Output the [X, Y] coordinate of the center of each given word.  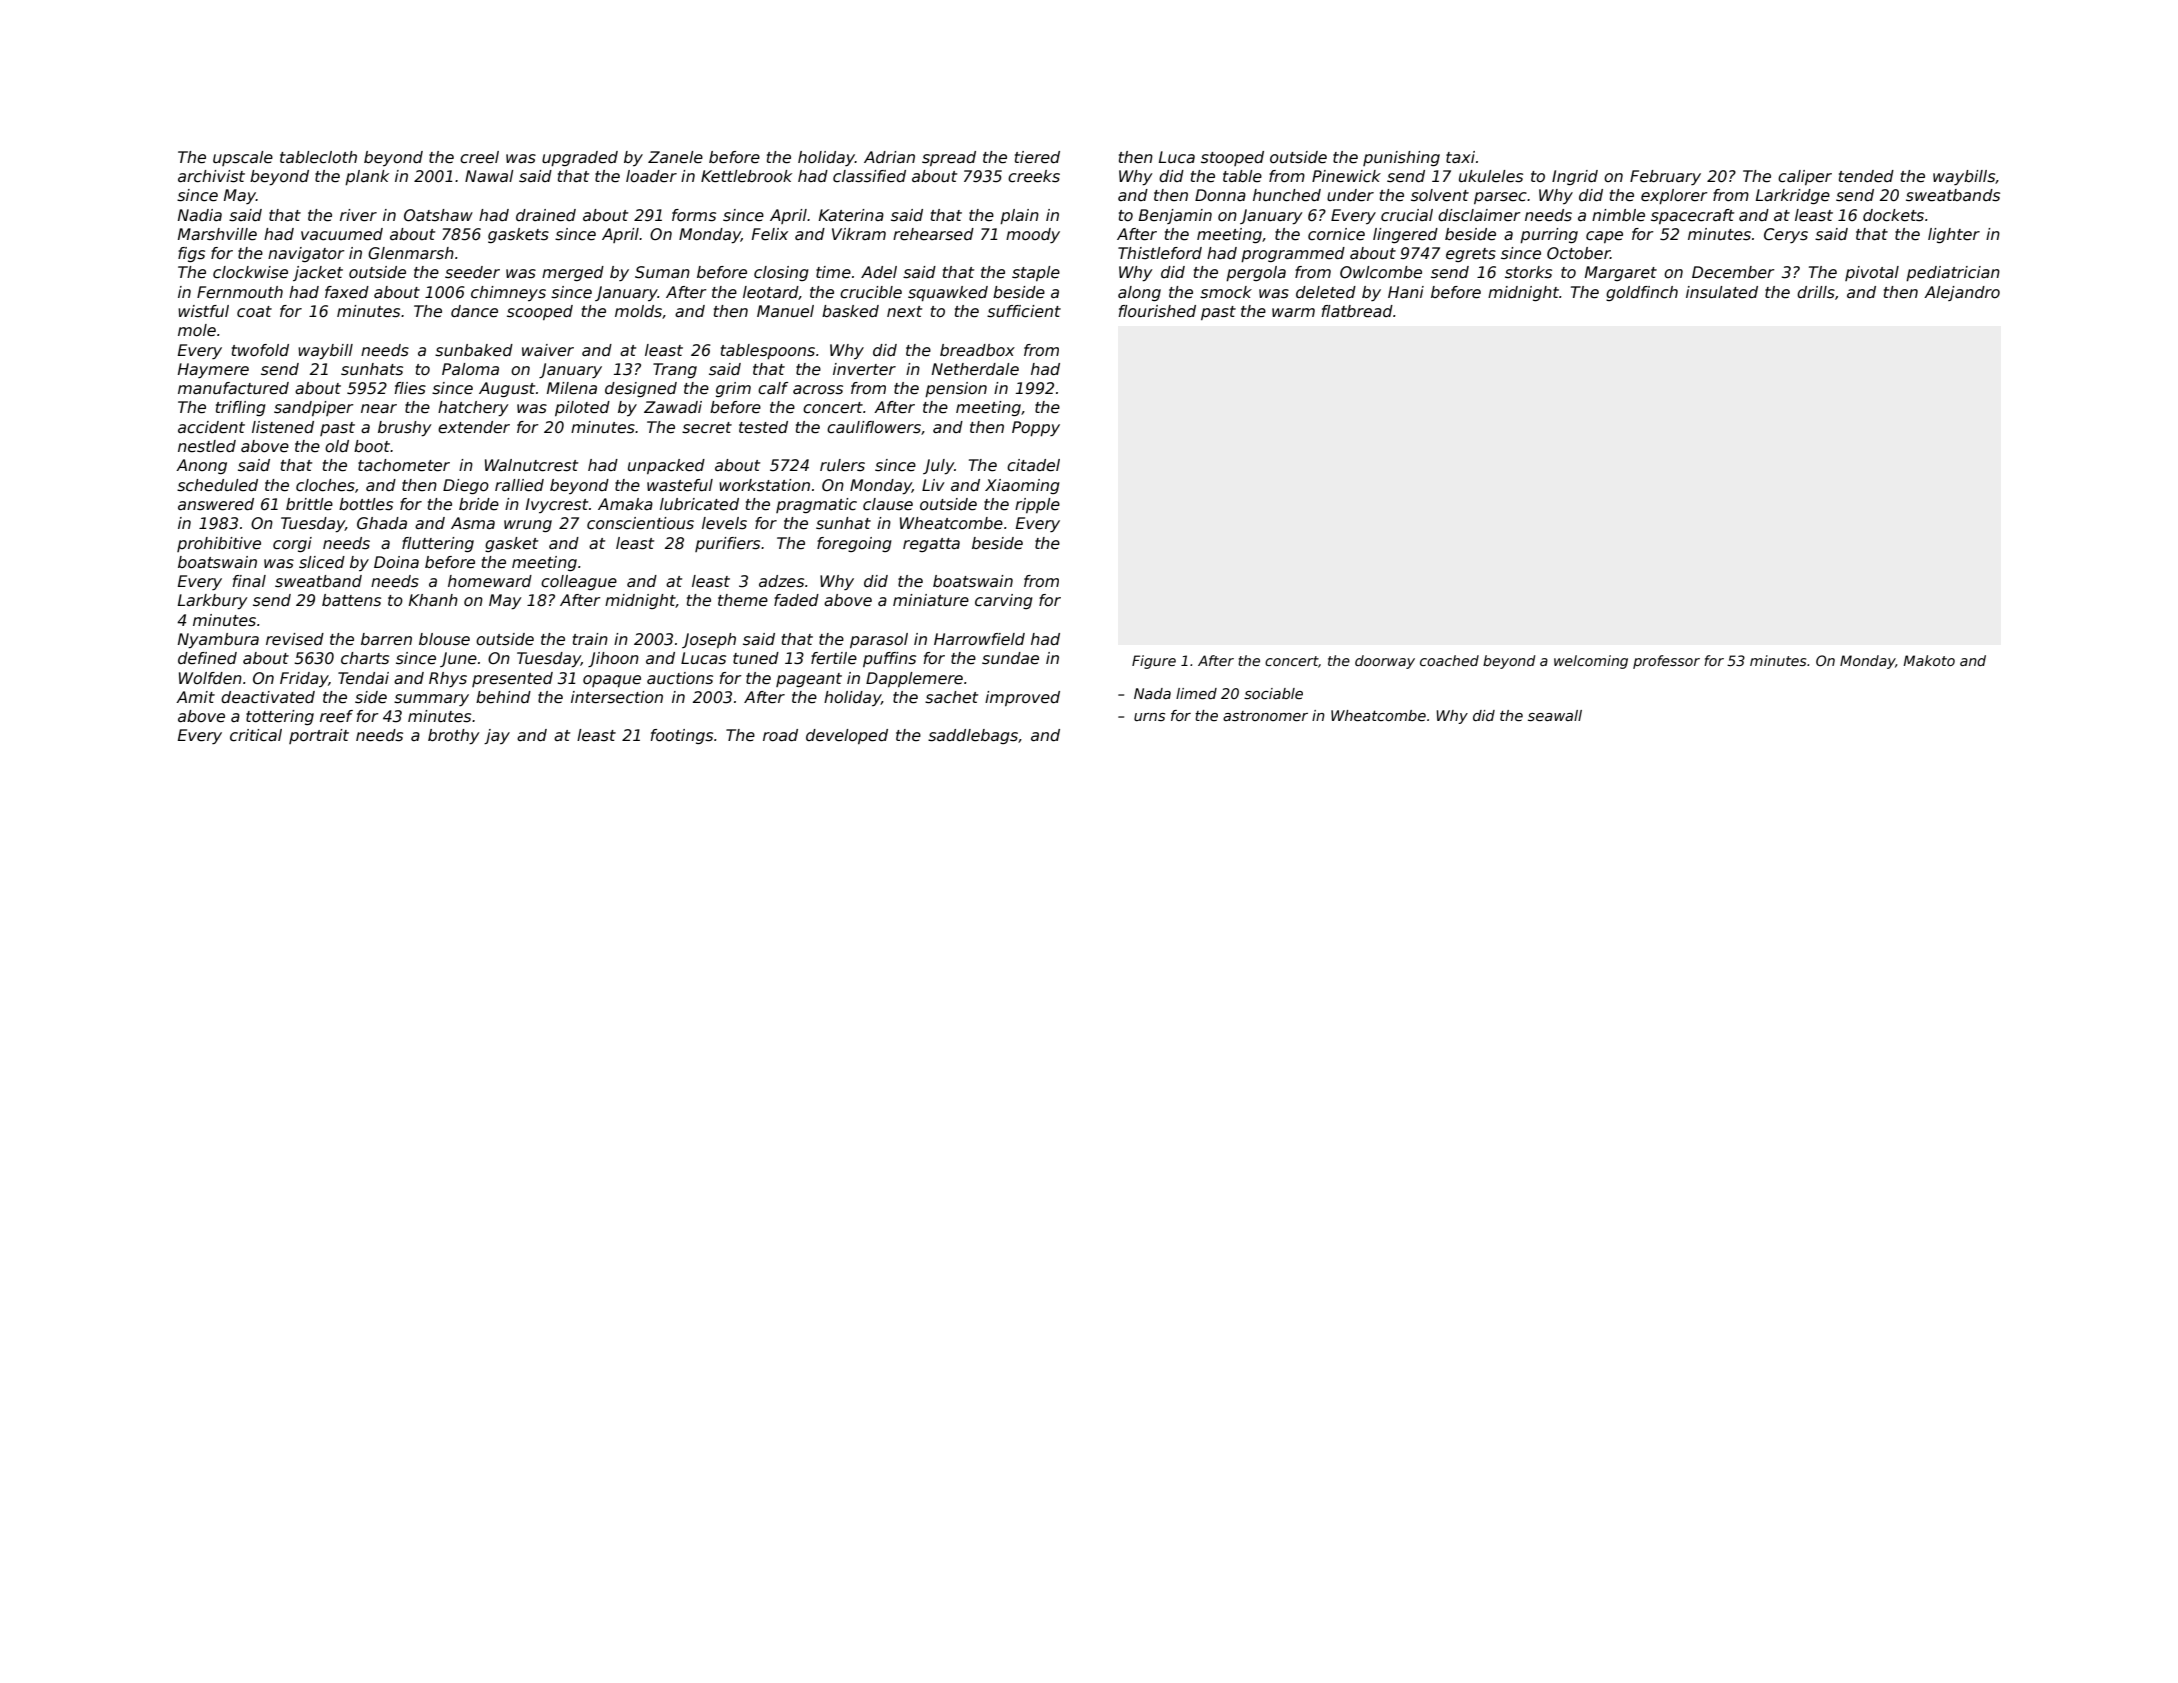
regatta [931, 545]
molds [638, 311]
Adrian [889, 157]
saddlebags [973, 736]
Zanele [675, 157]
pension [956, 389]
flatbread [1357, 311]
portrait [319, 736]
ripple [1037, 505]
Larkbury [213, 601]
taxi [1460, 157]
